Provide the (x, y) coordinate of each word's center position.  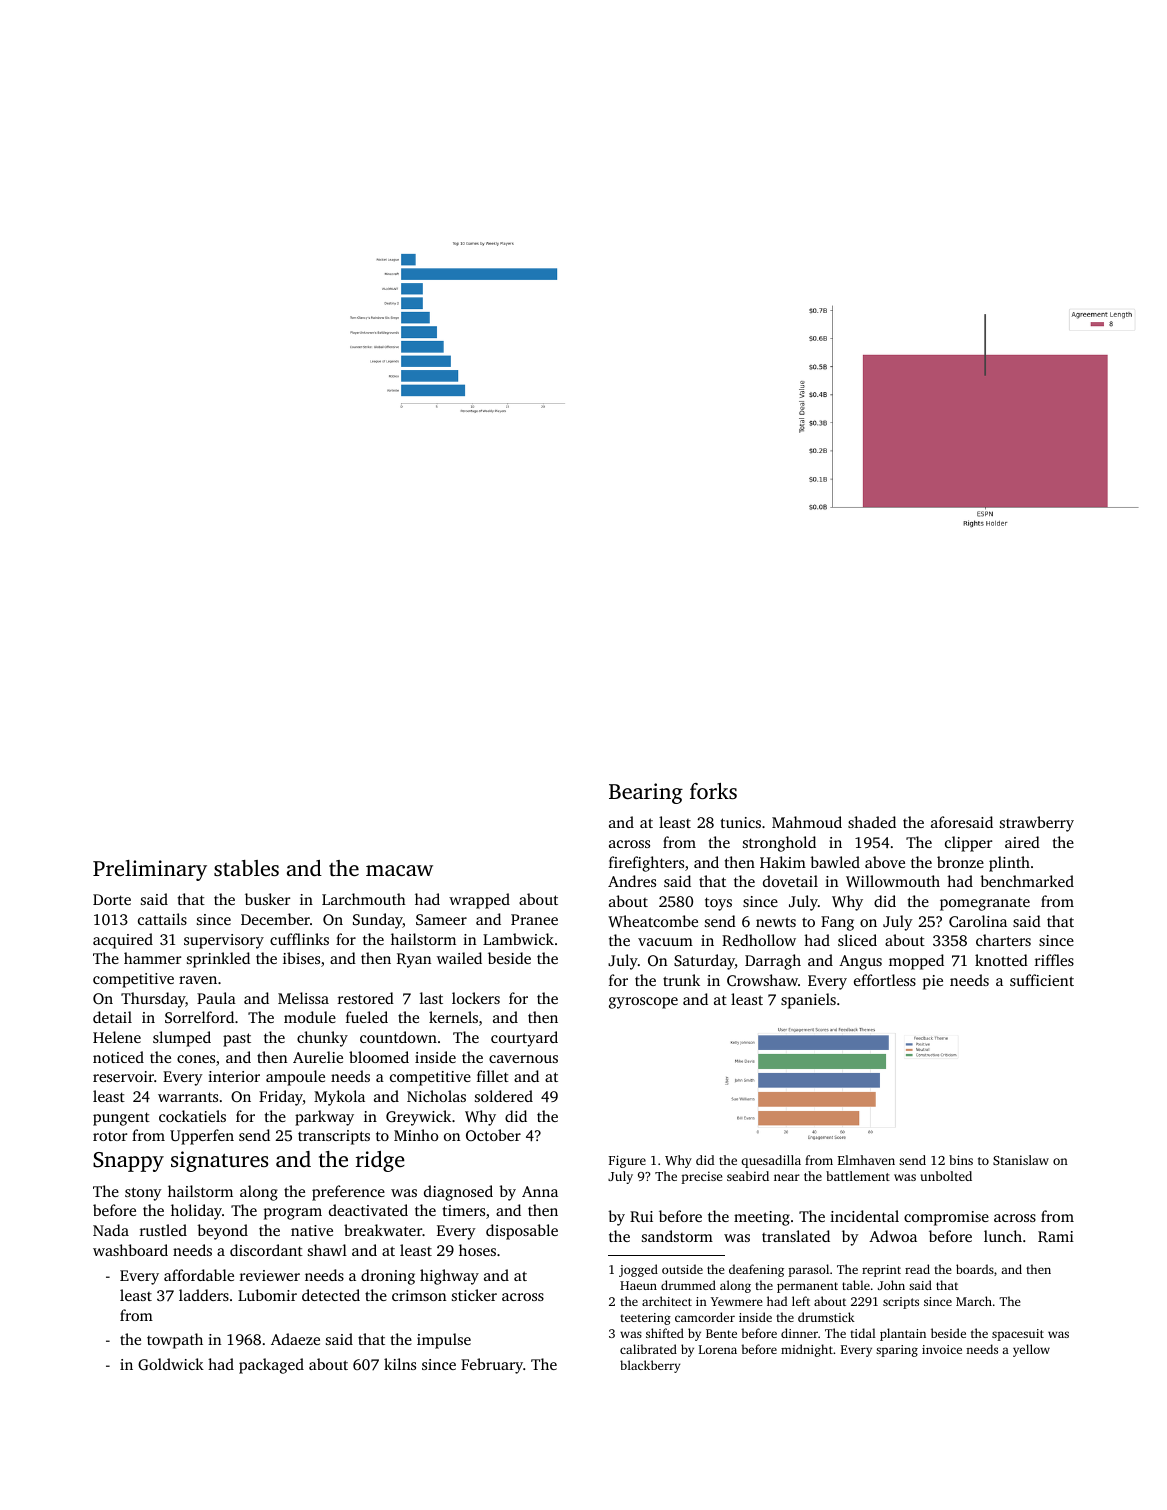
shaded (872, 822)
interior (234, 1076)
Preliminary (150, 870)
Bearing (646, 793)
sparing (897, 1351)
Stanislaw (1021, 1160)
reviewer (270, 1275)
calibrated (648, 1349)
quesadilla (771, 1161)
